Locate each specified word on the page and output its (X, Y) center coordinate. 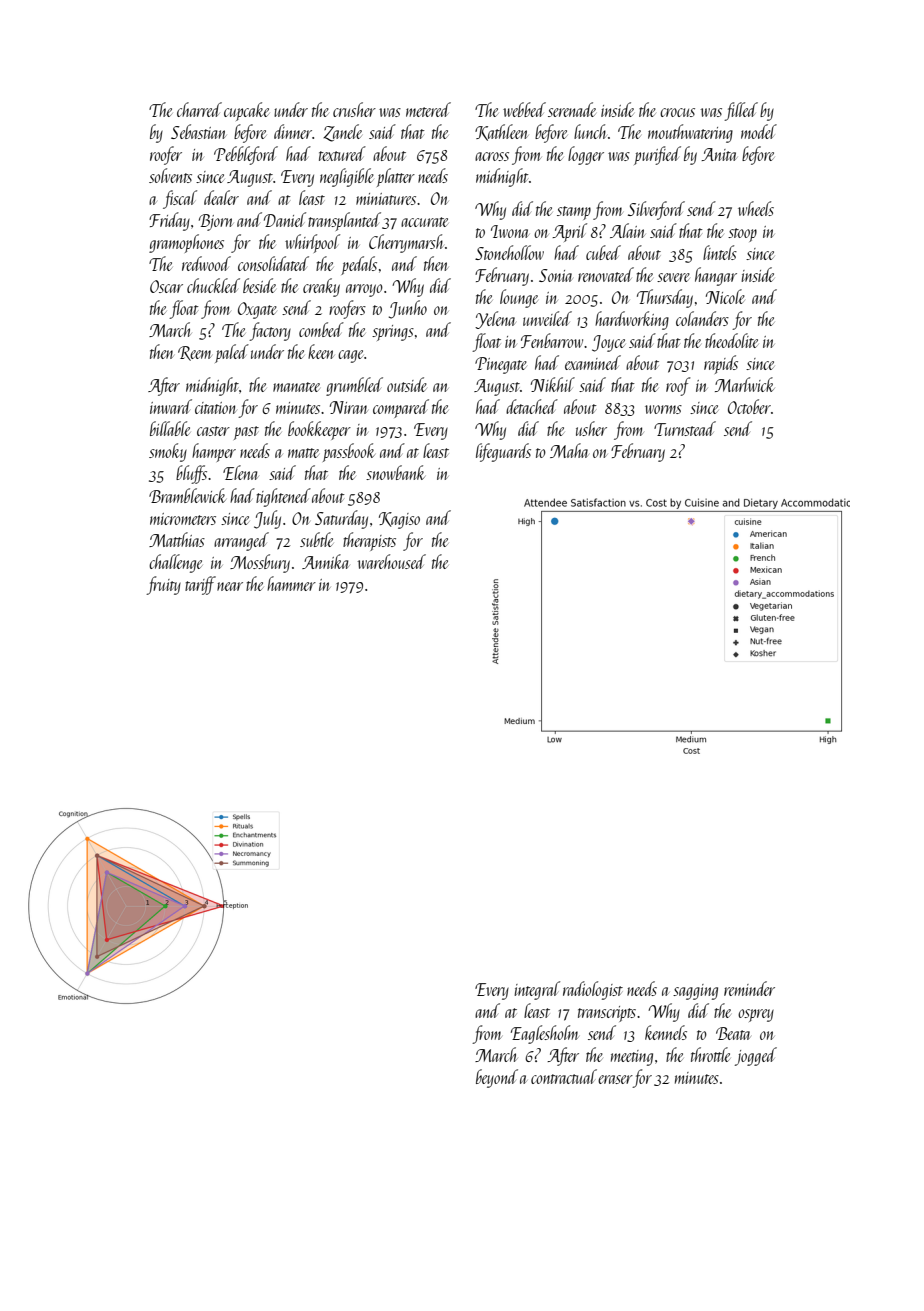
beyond (497, 1078)
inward (171, 406)
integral (537, 990)
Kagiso (399, 520)
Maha (569, 450)
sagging (695, 992)
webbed (524, 109)
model (759, 131)
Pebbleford (246, 155)
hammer (291, 583)
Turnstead (685, 428)
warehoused (392, 561)
